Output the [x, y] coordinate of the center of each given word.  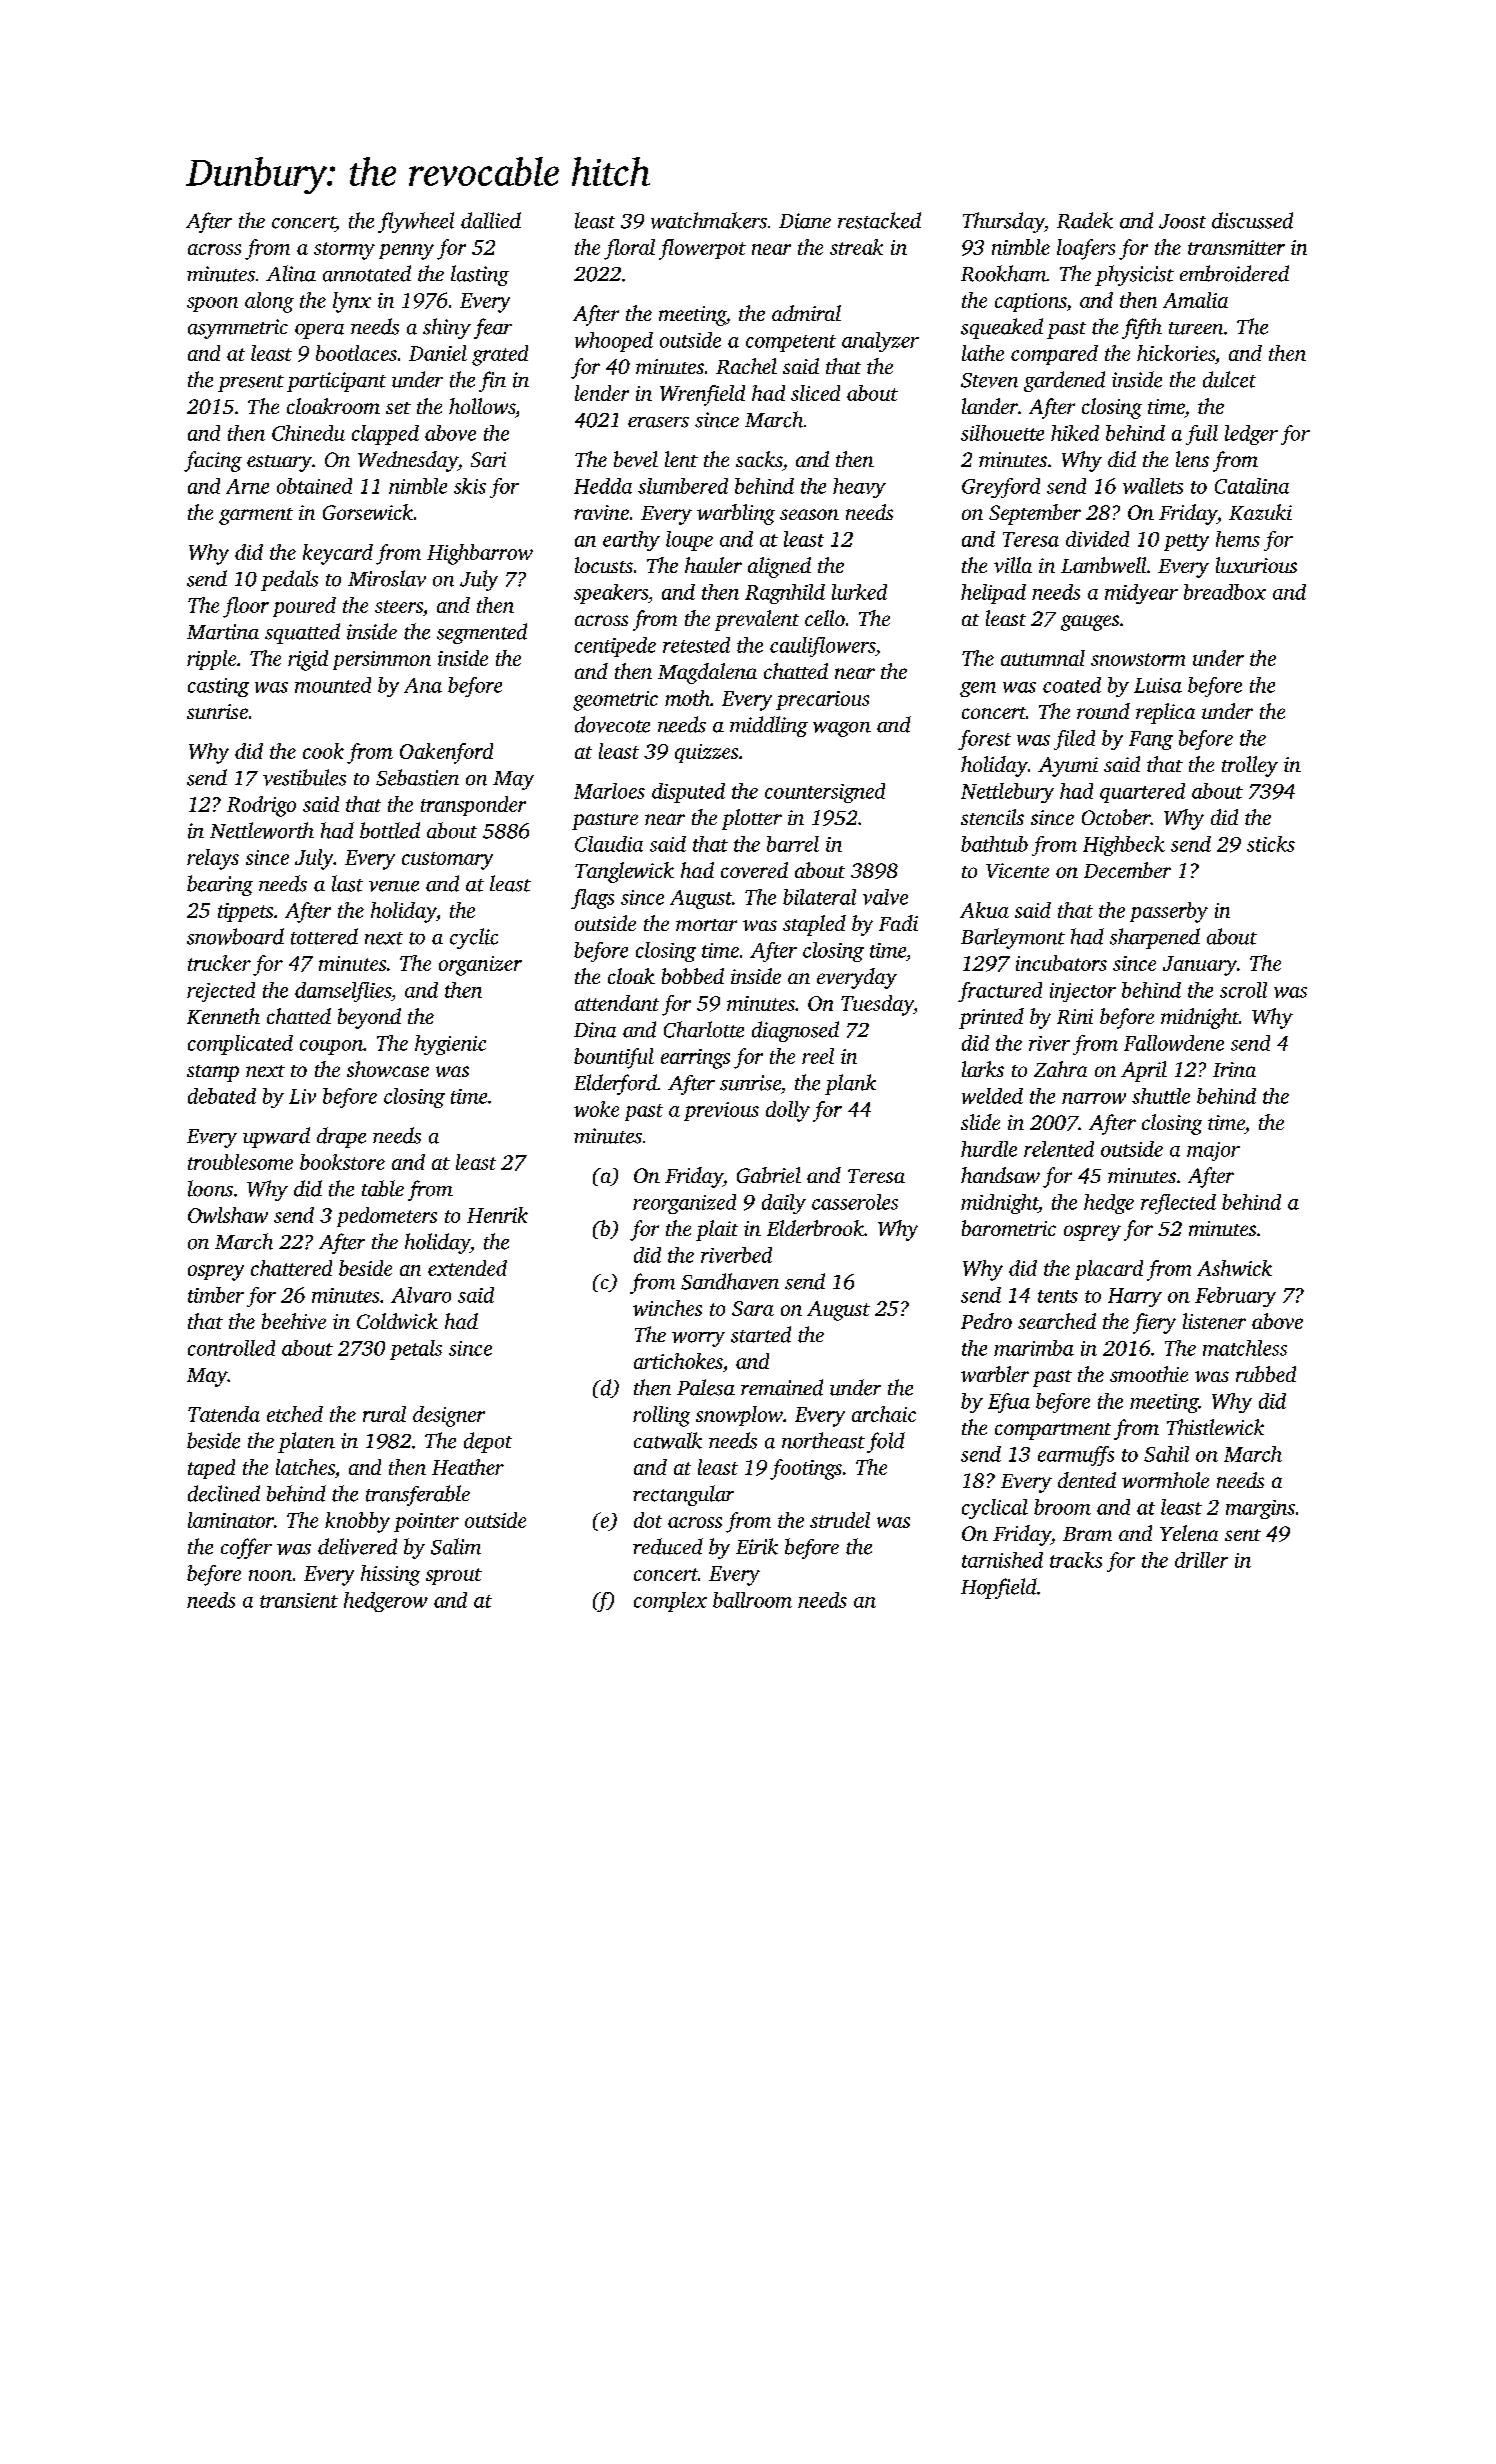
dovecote [612, 724]
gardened [1064, 381]
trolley [1250, 766]
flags [592, 899]
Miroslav [387, 578]
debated [222, 1096]
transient [299, 1600]
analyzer [880, 342]
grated [500, 355]
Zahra [1060, 1069]
